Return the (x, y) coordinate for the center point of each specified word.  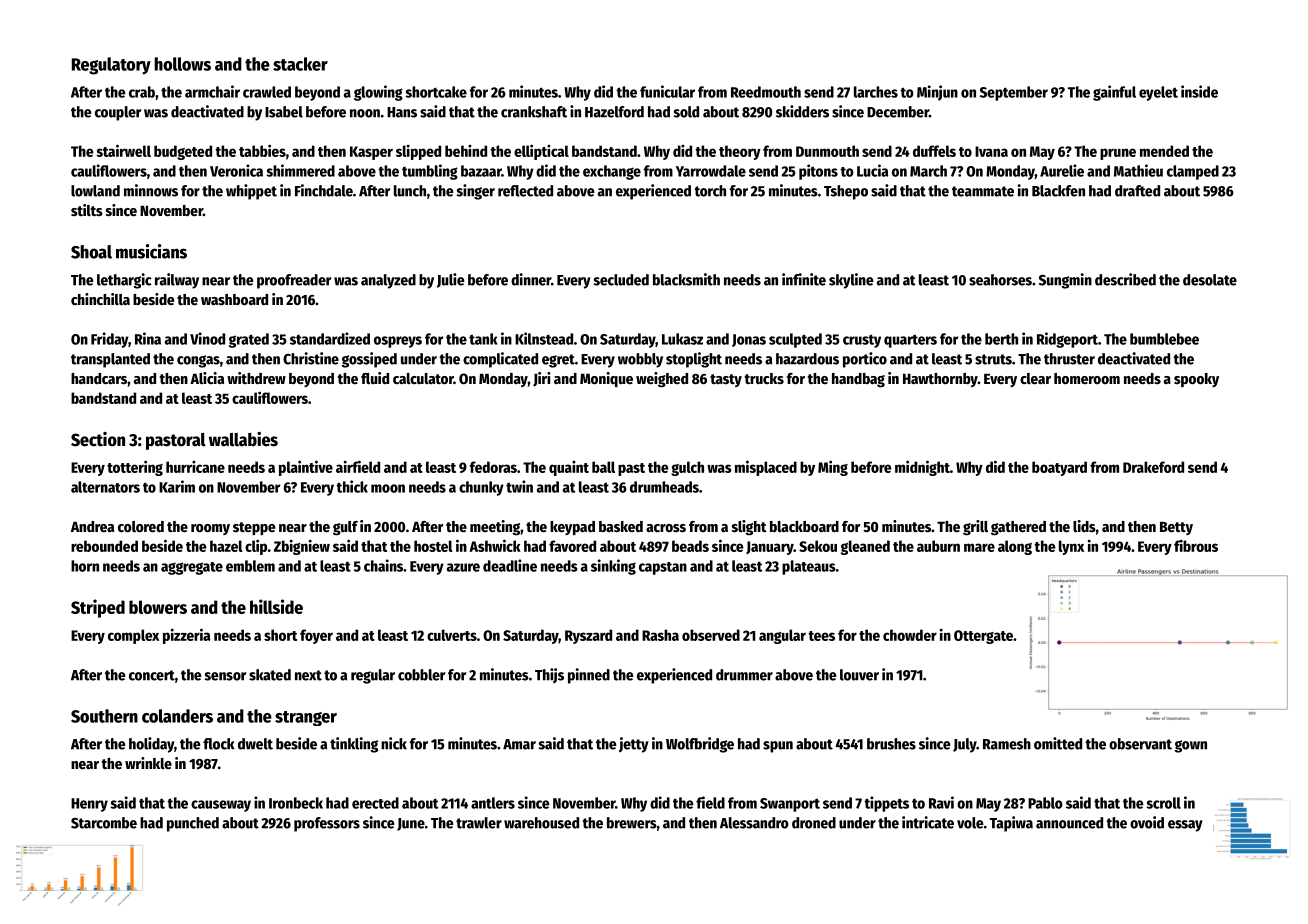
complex (133, 636)
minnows (151, 190)
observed (711, 635)
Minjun (937, 93)
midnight (922, 468)
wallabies (243, 439)
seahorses (1000, 280)
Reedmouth (766, 92)
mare (979, 547)
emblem (250, 566)
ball (603, 467)
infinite (804, 279)
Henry (89, 805)
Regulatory (111, 66)
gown (1190, 746)
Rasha (660, 635)
